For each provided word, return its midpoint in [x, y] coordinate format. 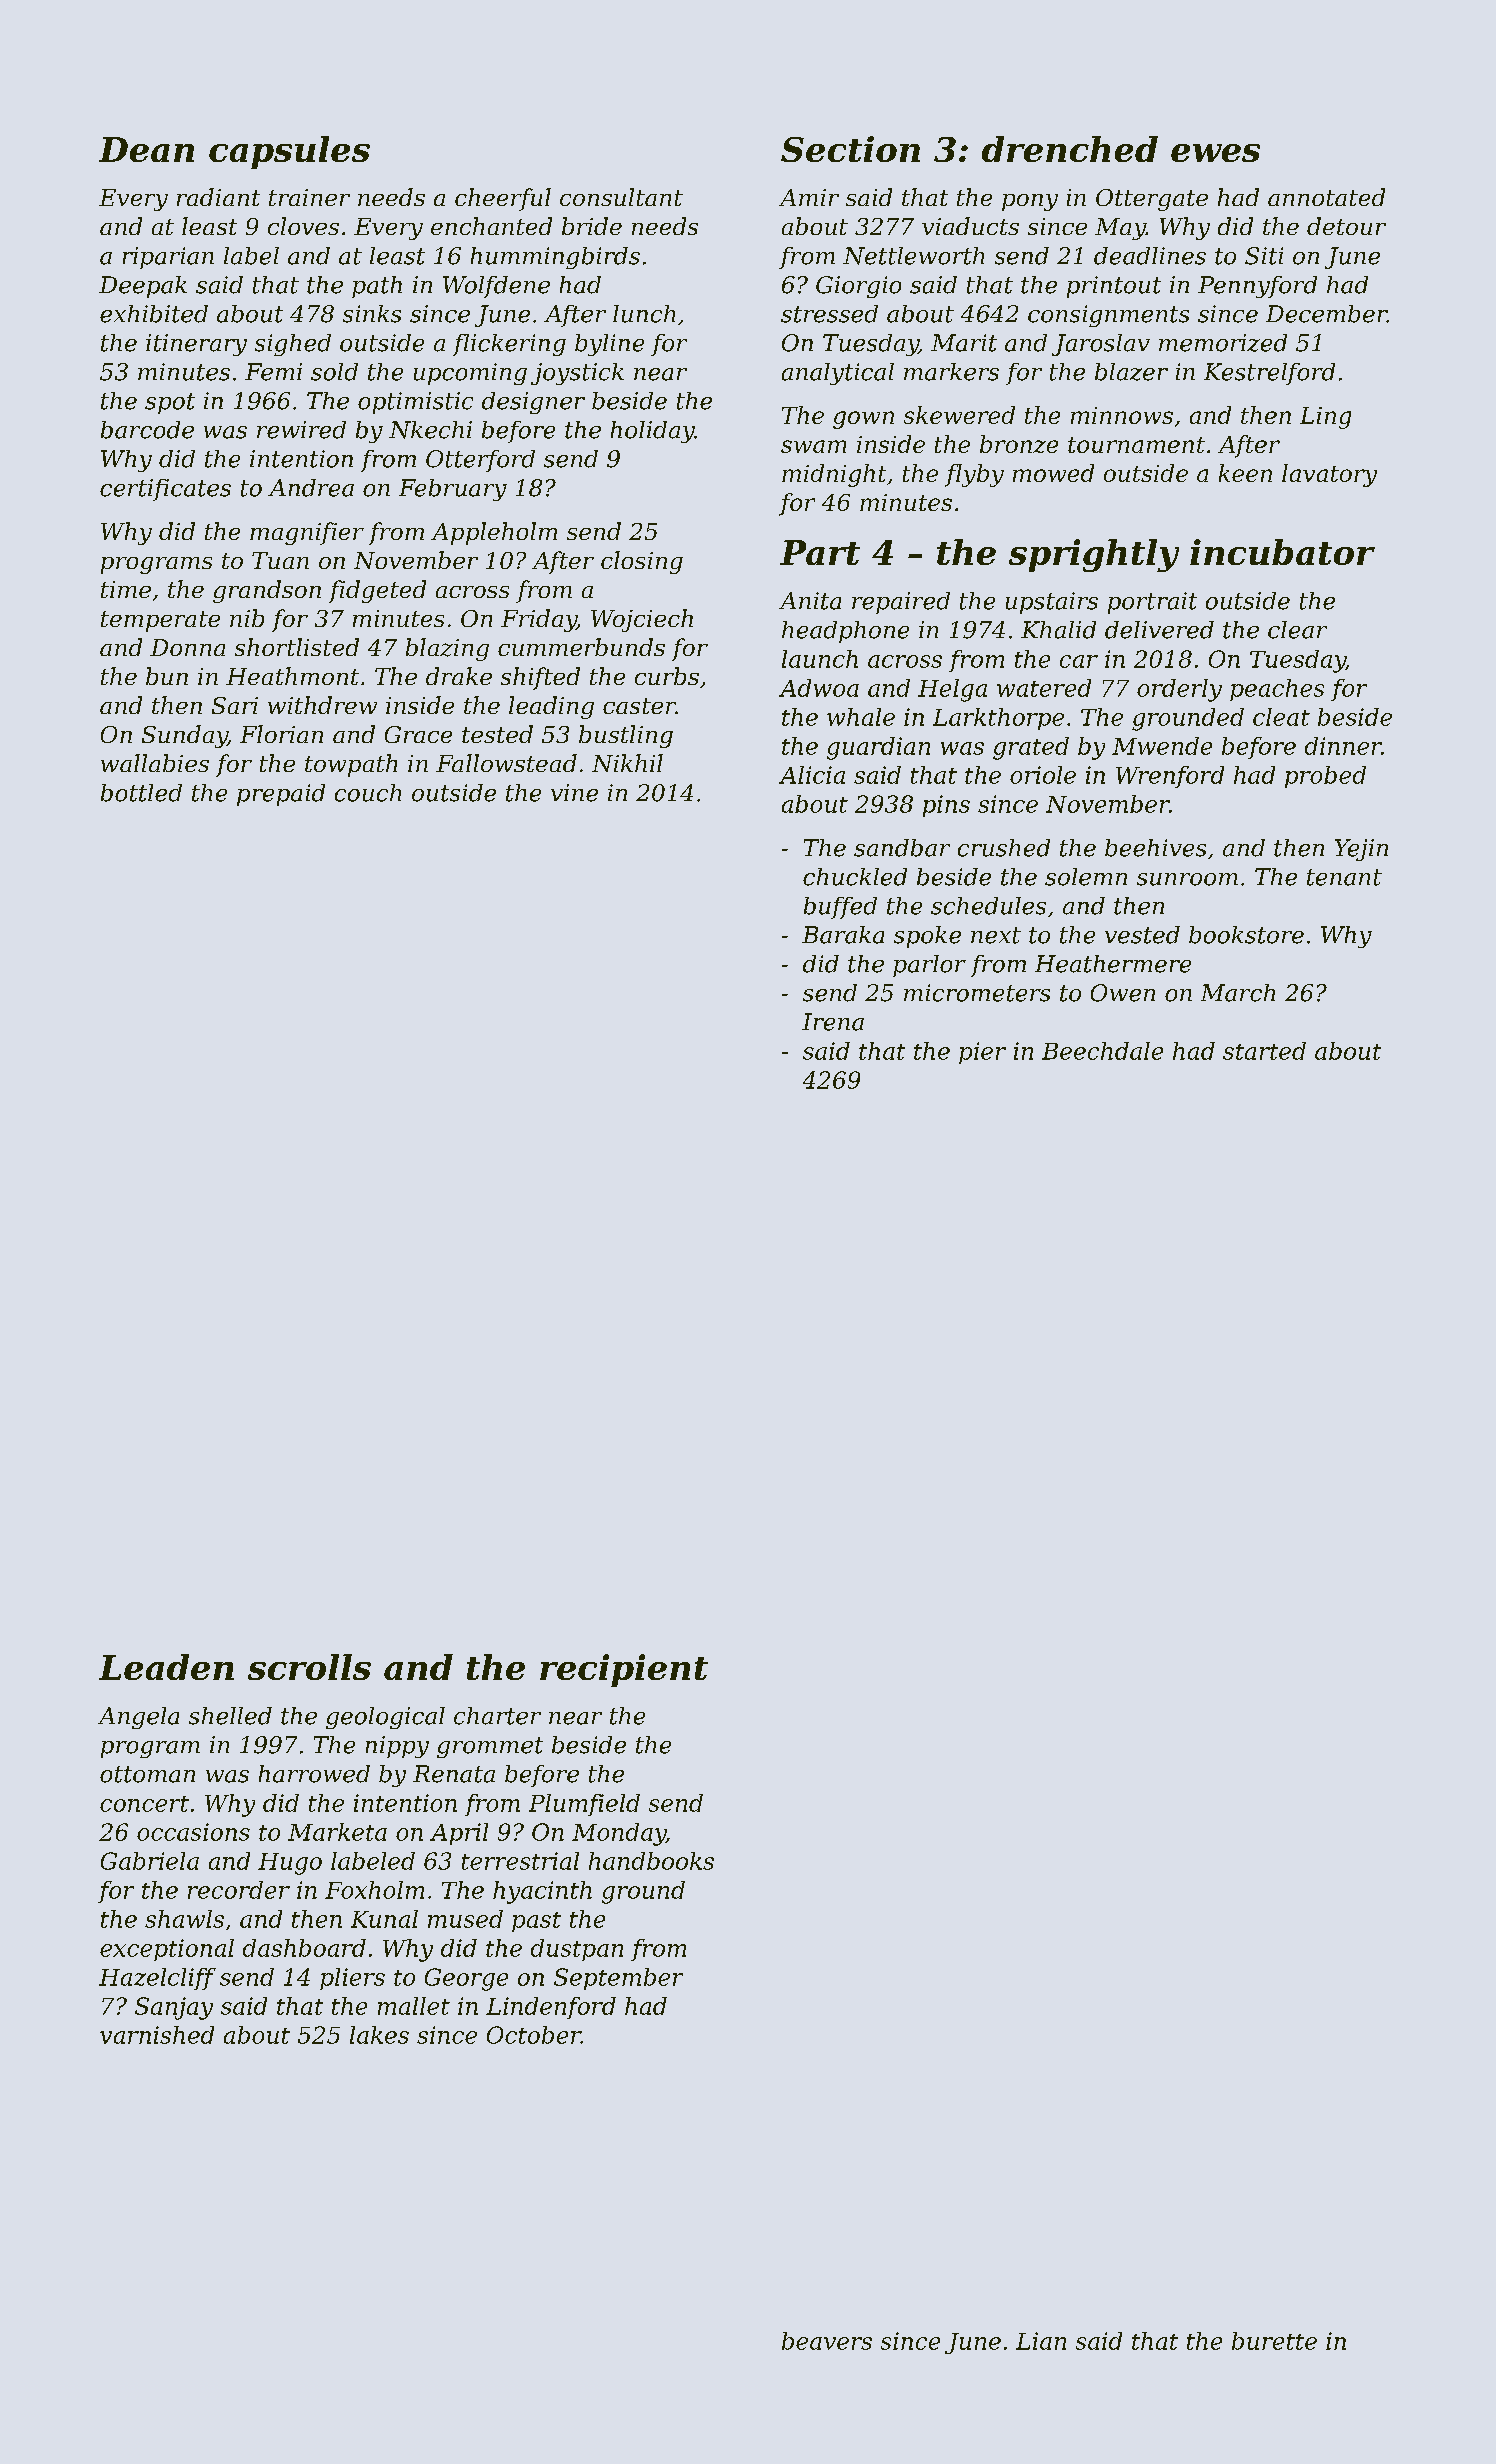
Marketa [337, 1832]
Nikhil [627, 763]
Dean [146, 149]
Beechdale [1102, 1051]
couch [368, 793]
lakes [379, 2035]
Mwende [1162, 746]
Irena [833, 1022]
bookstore [1246, 935]
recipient [624, 1670]
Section [850, 149]
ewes [1215, 153]
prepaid [281, 795]
